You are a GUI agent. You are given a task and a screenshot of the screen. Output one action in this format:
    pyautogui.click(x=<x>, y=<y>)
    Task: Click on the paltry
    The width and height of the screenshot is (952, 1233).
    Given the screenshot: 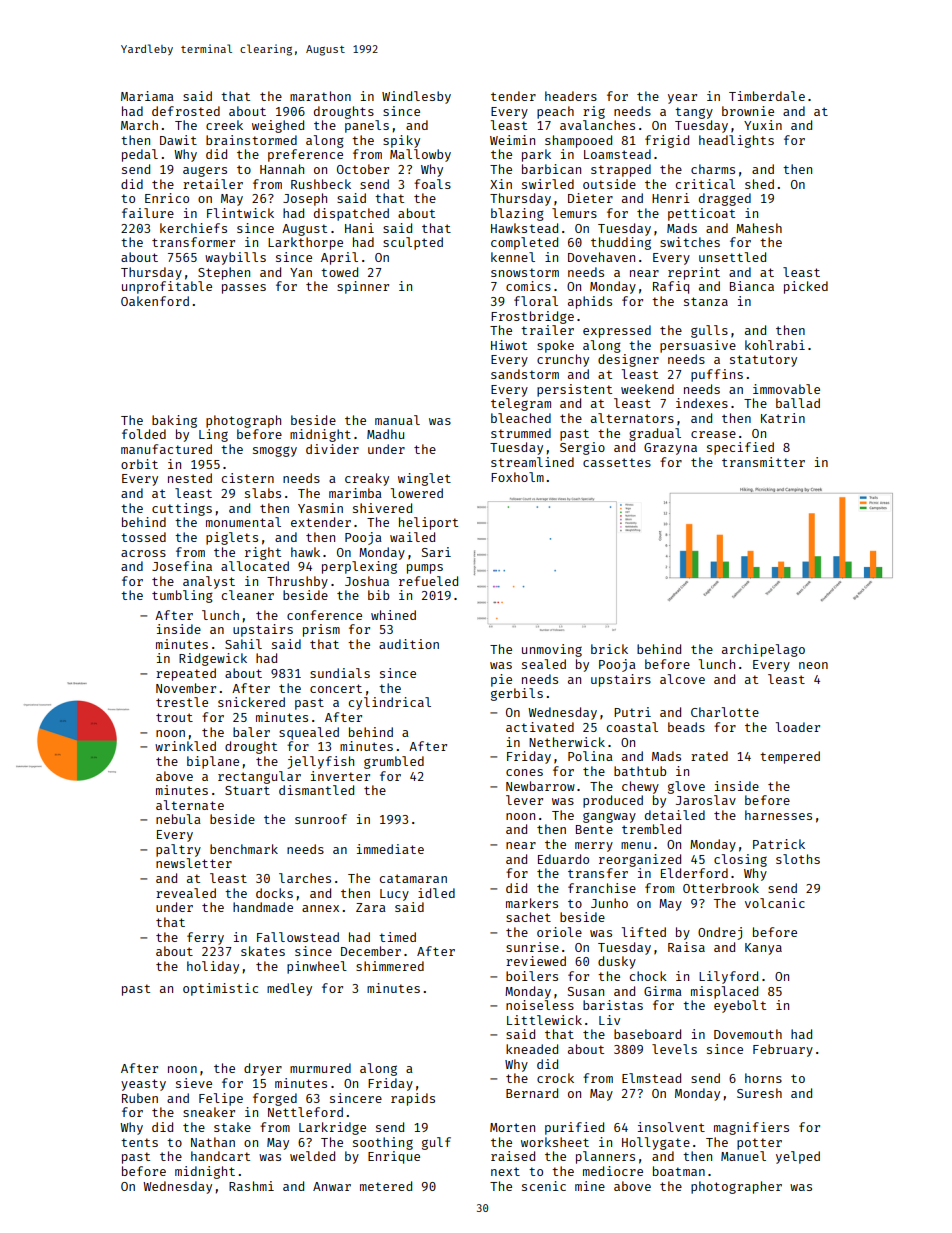 What is the action you would take?
    pyautogui.click(x=178, y=850)
